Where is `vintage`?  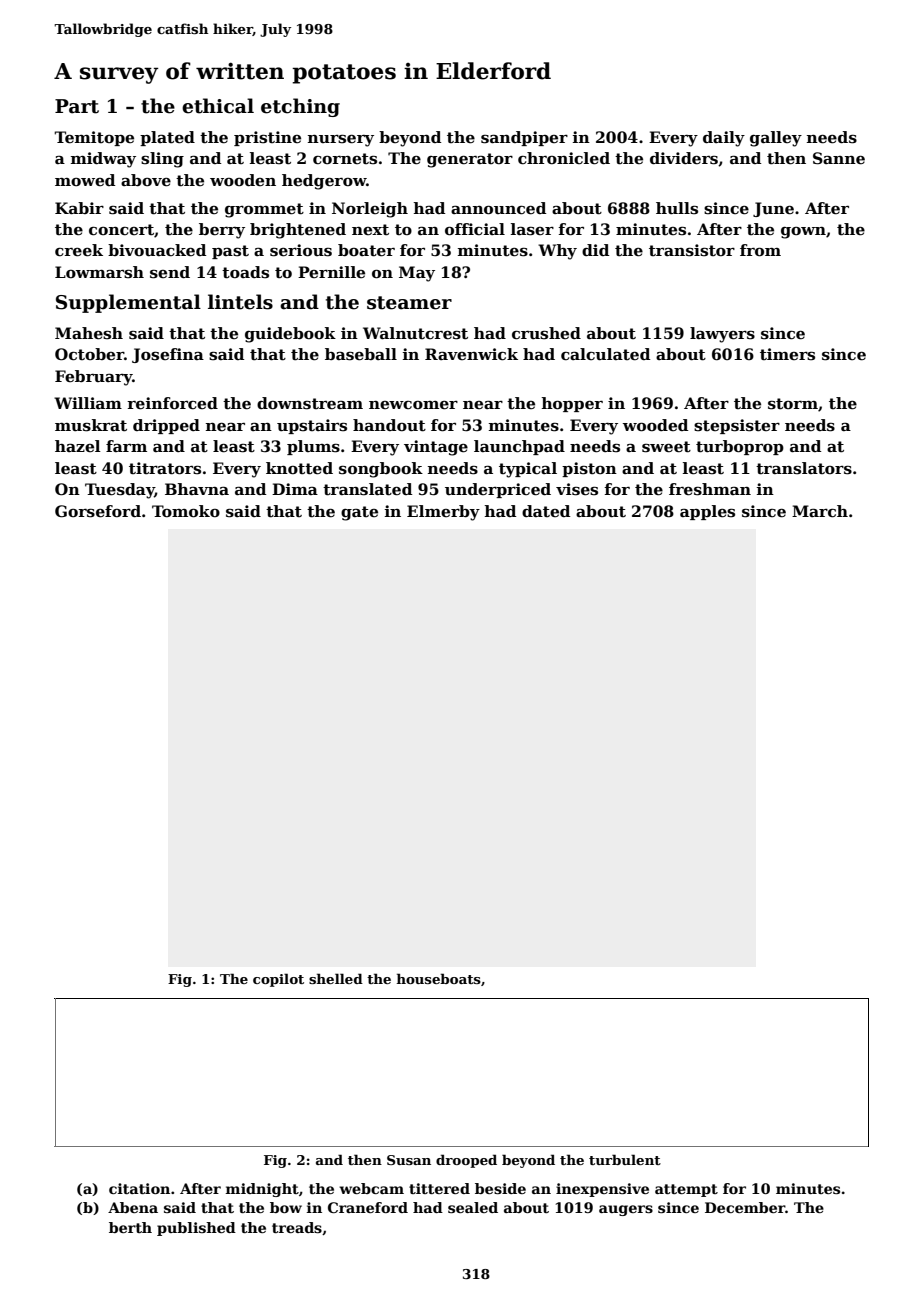 vintage is located at coordinates (436, 448).
